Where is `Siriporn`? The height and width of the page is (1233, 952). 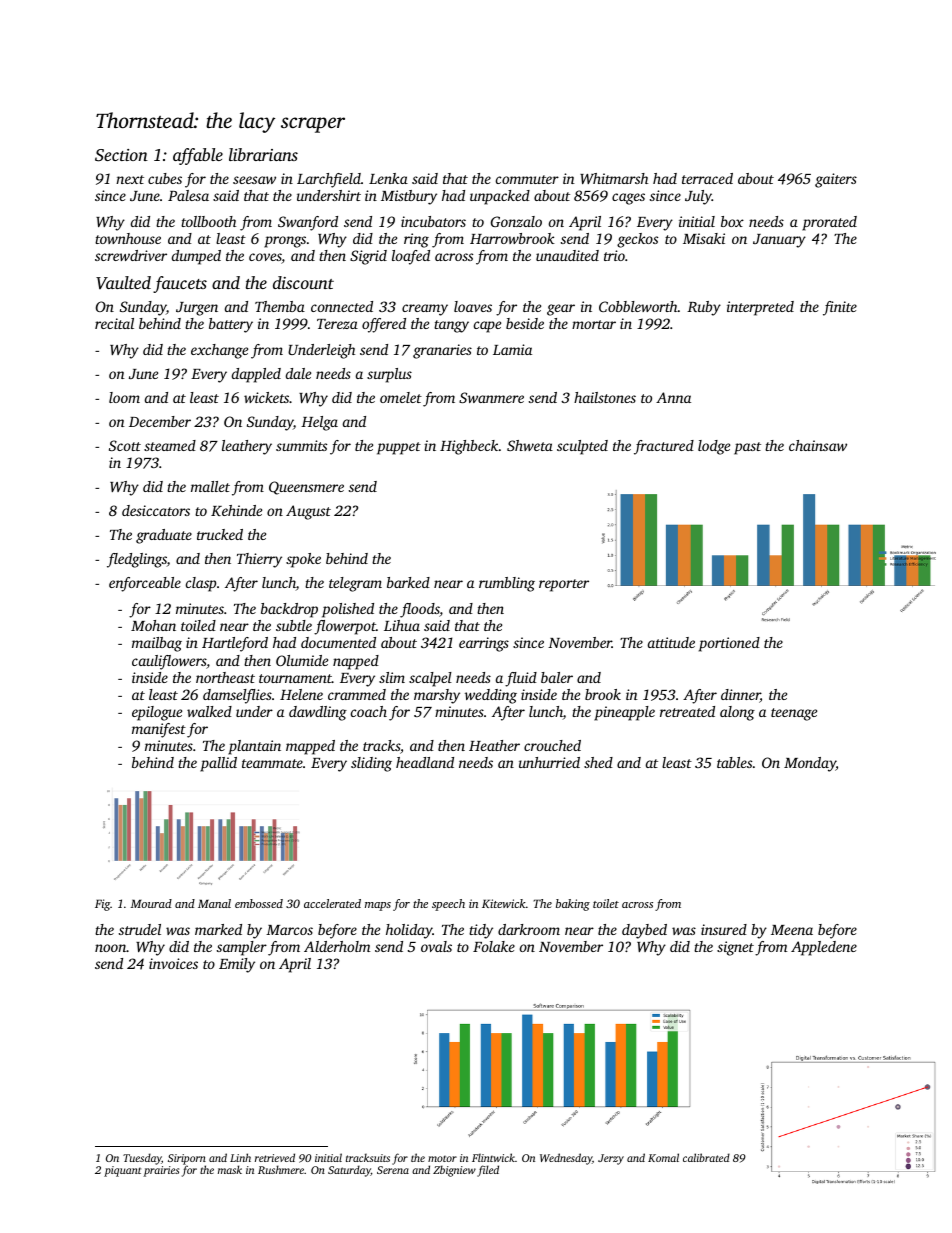
Siriporn is located at coordinates (187, 1160).
